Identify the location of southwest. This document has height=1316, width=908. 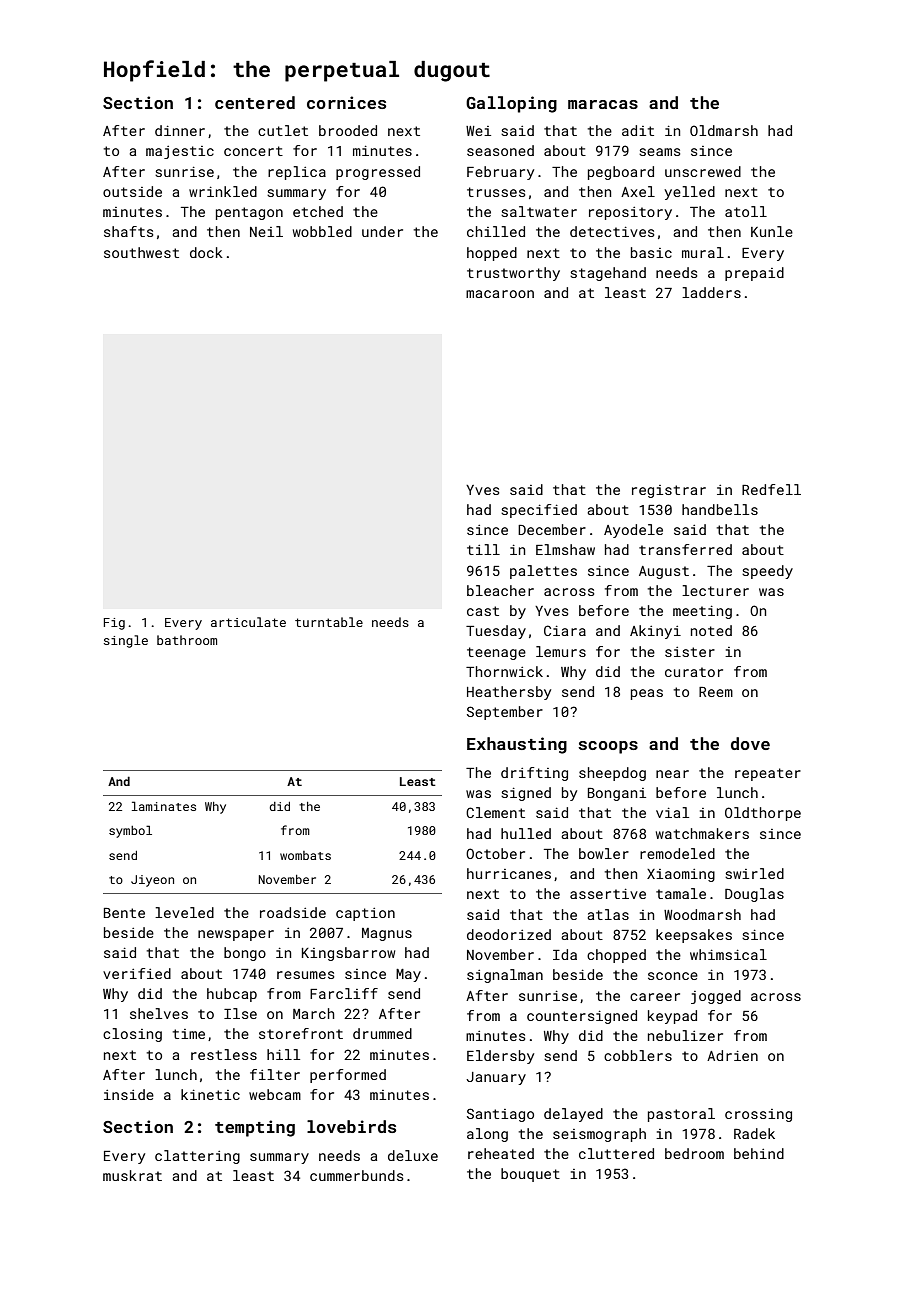
(141, 252).
